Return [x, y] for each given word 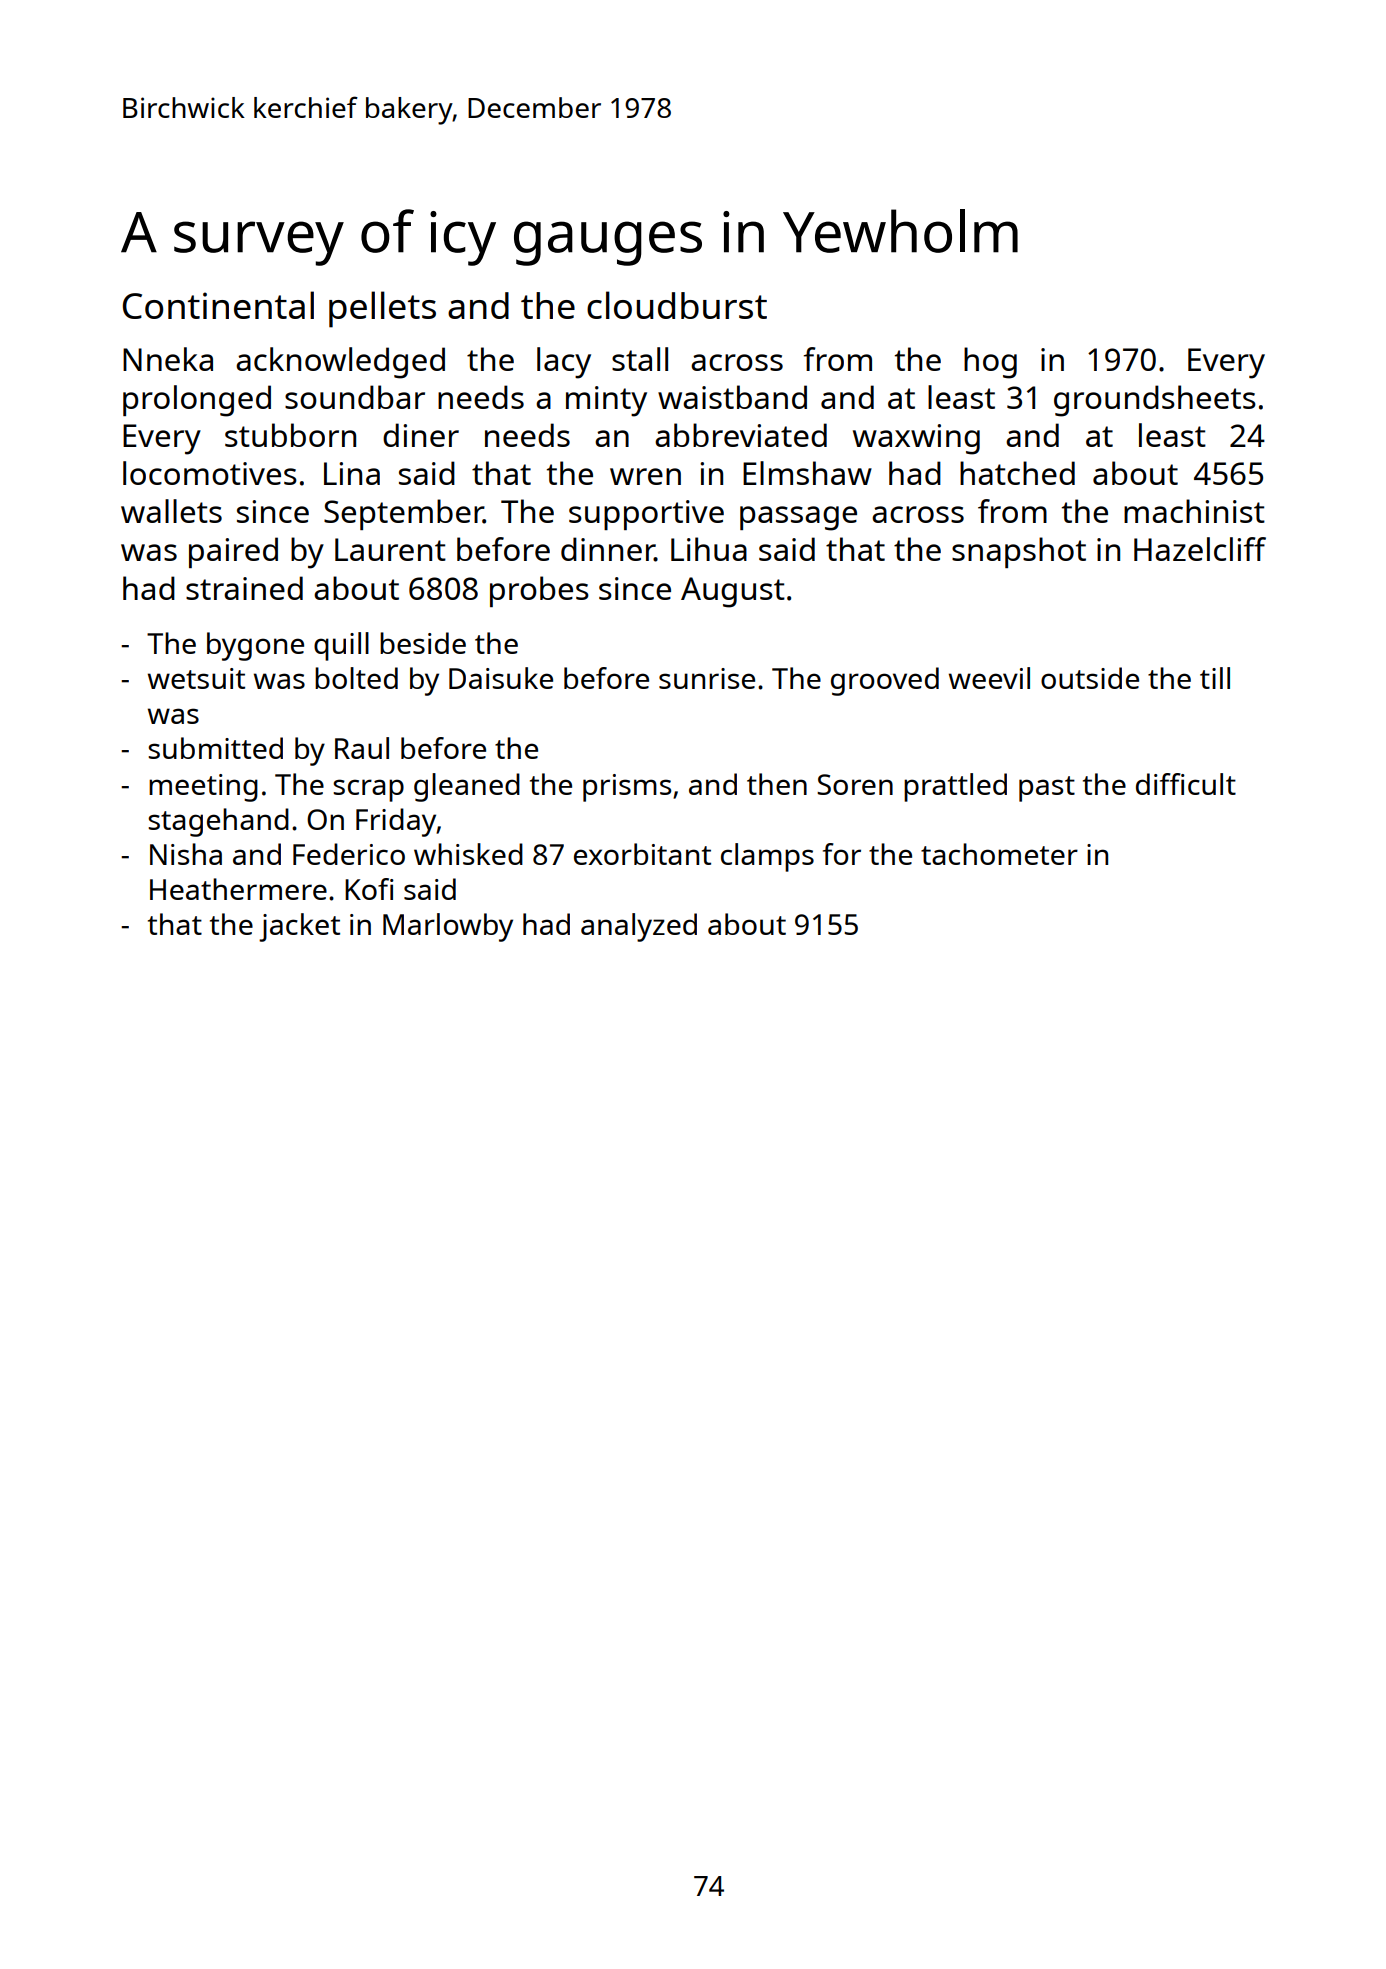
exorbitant [642, 854]
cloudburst [677, 305]
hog [990, 363]
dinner [608, 549]
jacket [299, 927]
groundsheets [1155, 401]
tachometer [999, 854]
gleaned [467, 787]
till [1215, 678]
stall [640, 359]
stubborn [290, 435]
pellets [382, 309]
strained [244, 588]
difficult [1186, 784]
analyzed [639, 927]
